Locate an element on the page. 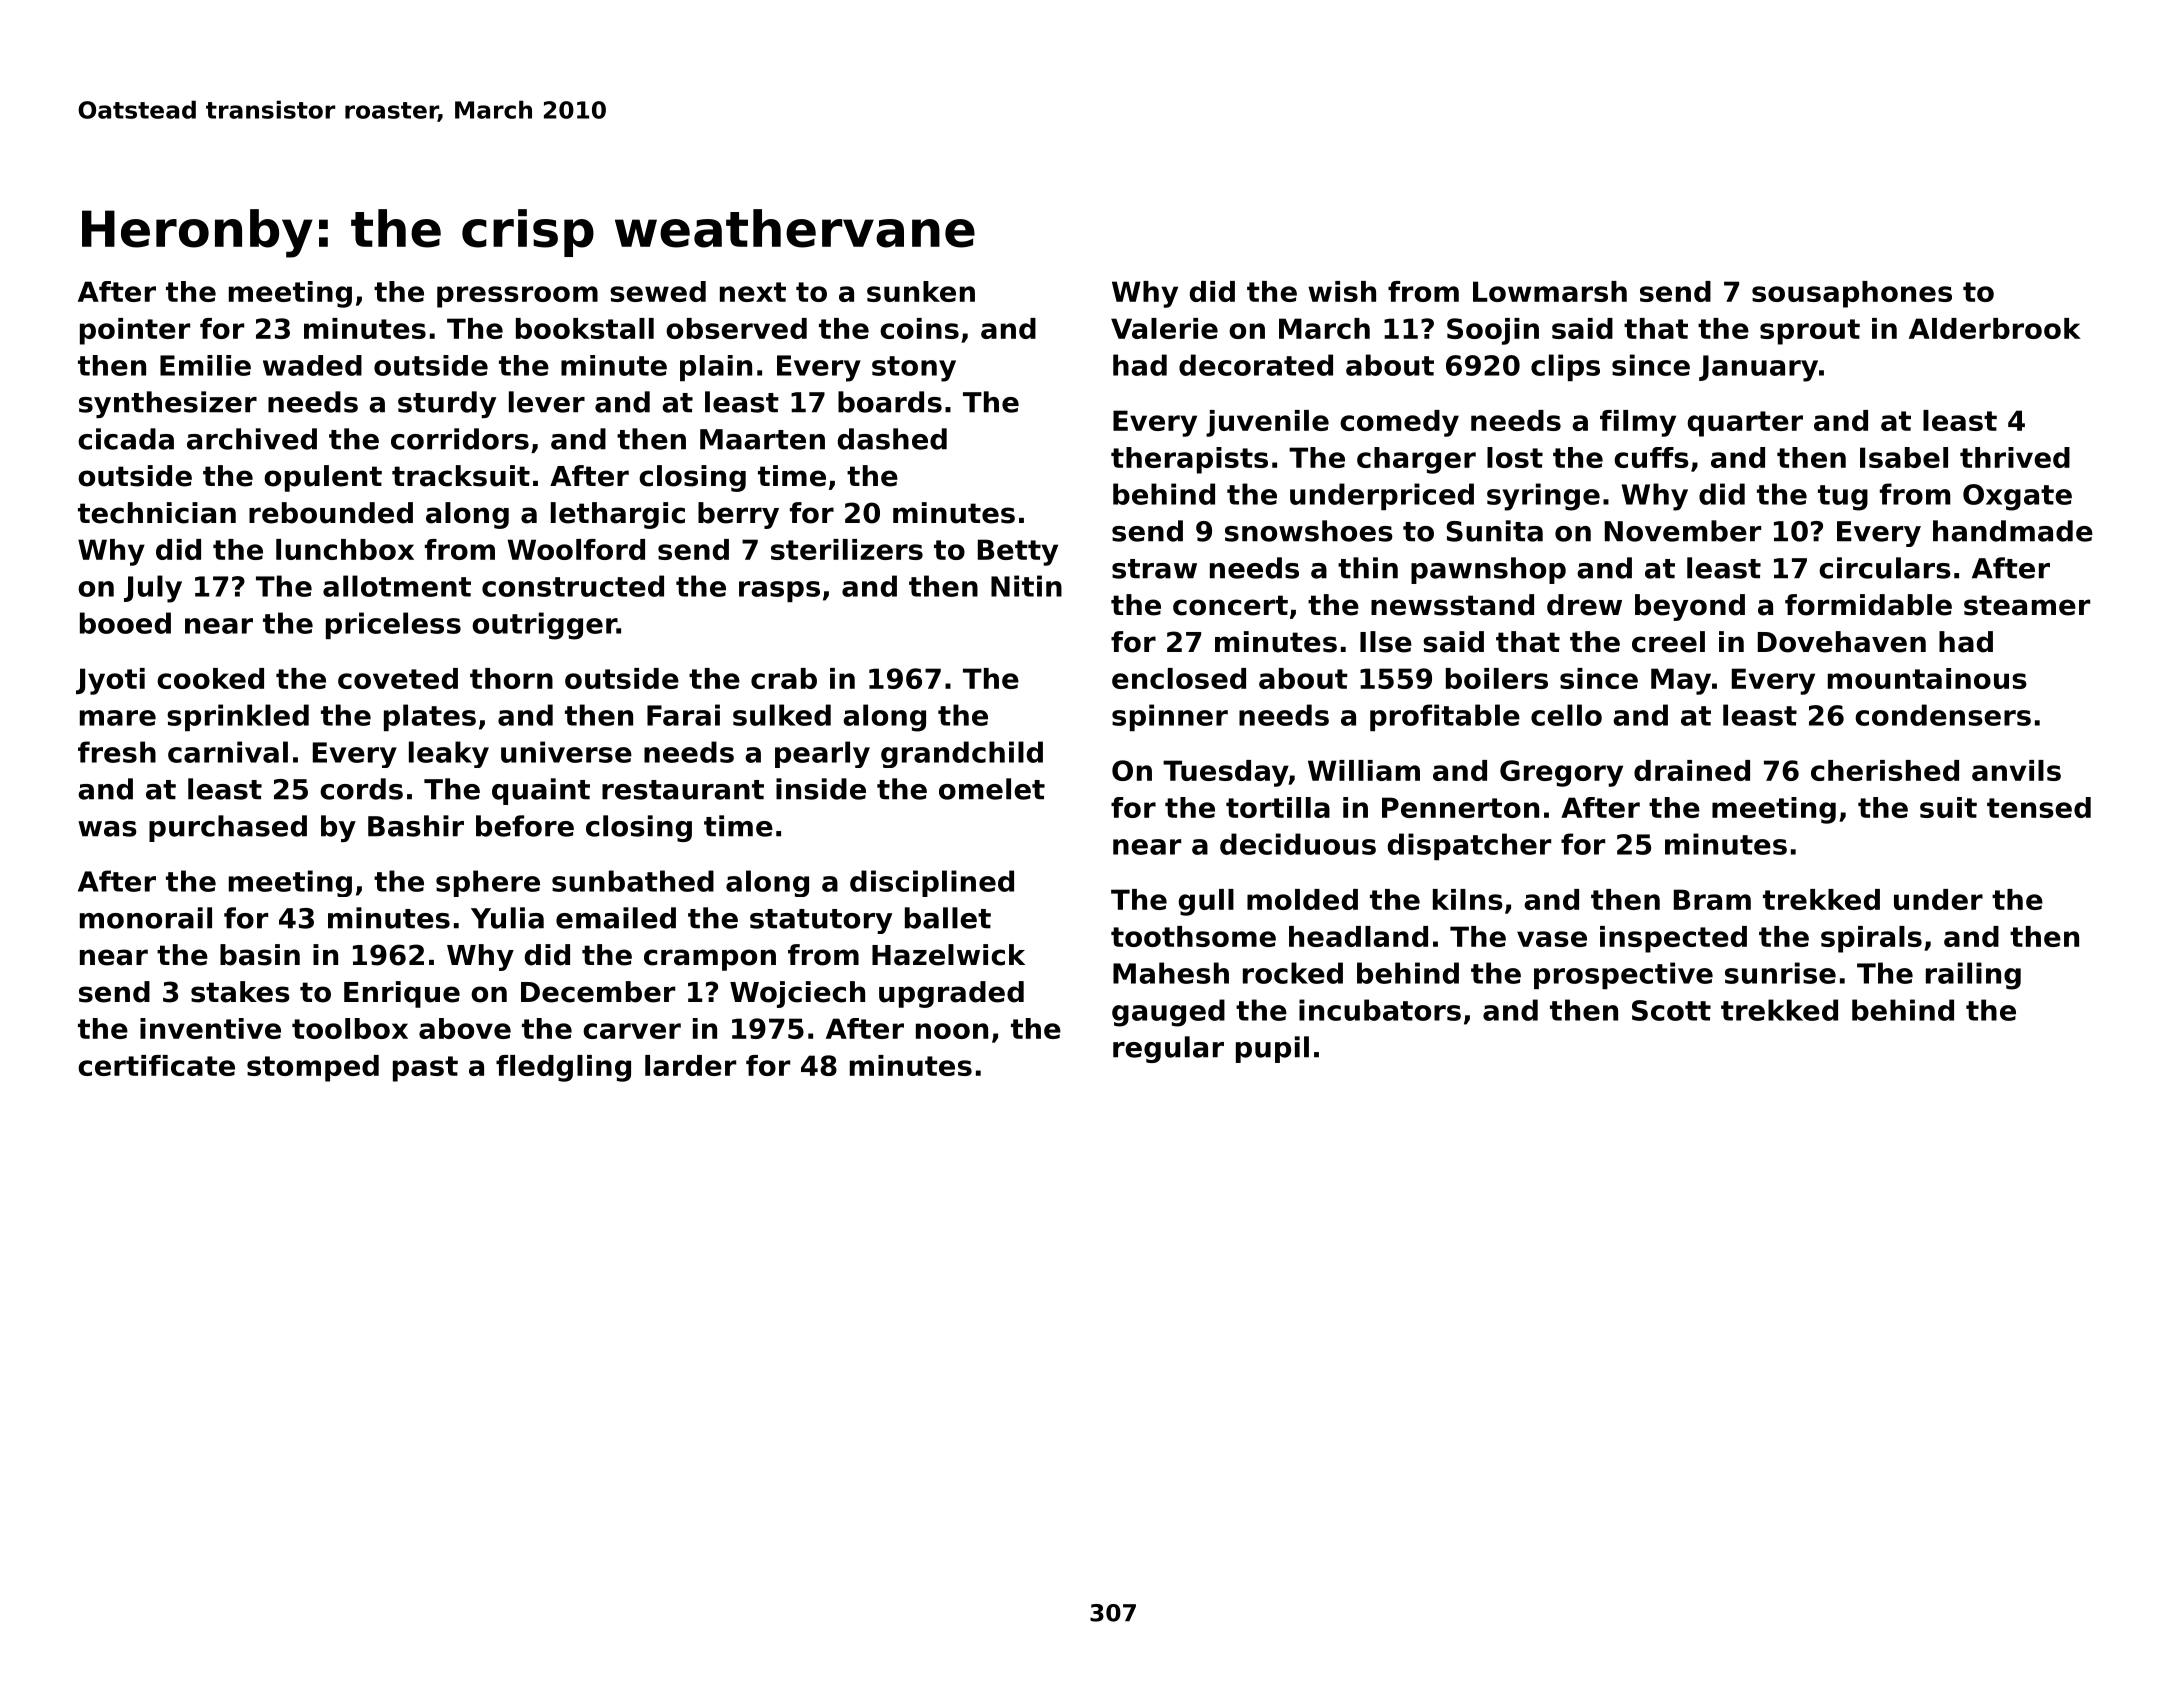  Alderbrook is located at coordinates (1995, 328).
